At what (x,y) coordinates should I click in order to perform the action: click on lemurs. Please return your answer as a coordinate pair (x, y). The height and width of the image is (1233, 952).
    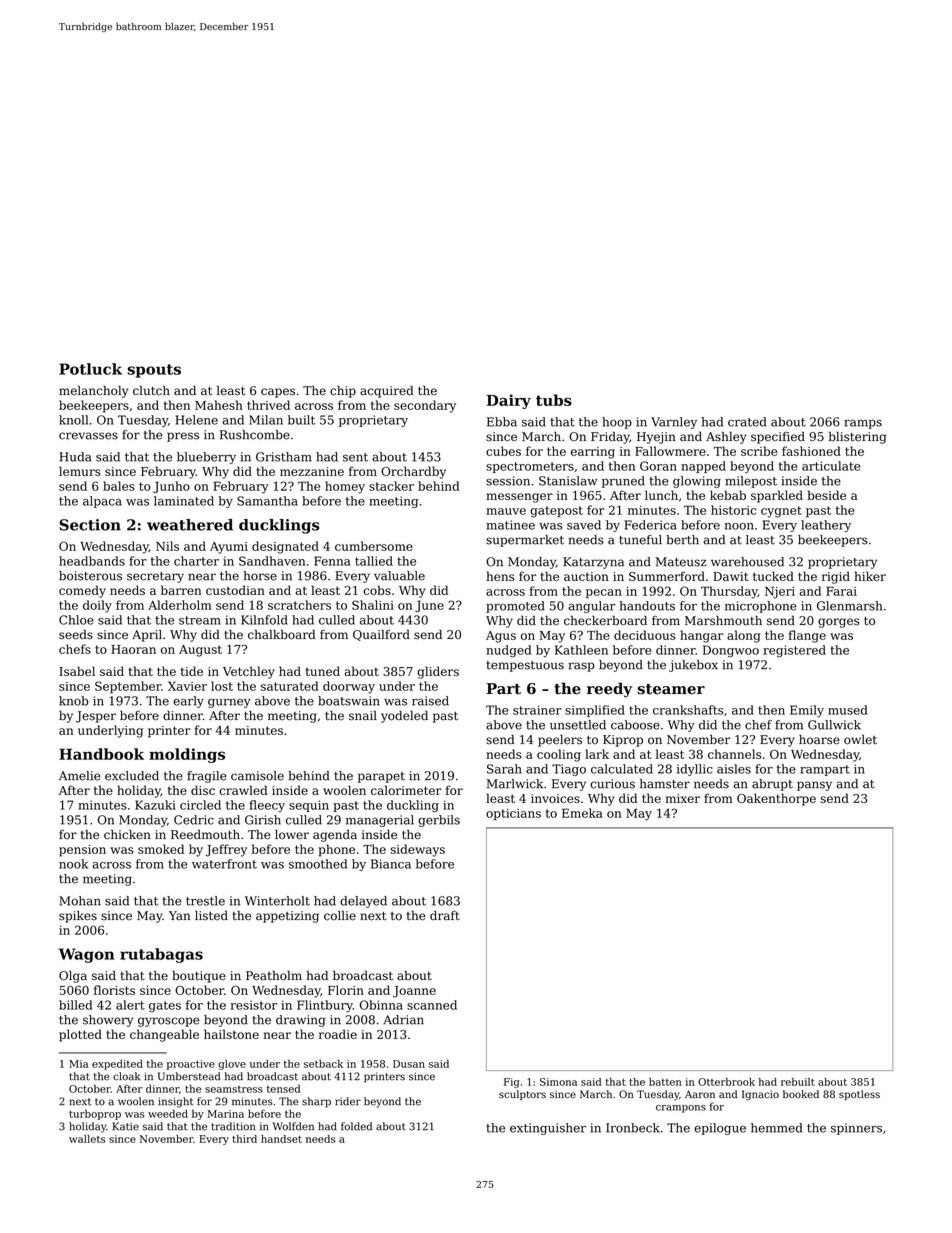
    Looking at the image, I should click on (80, 471).
